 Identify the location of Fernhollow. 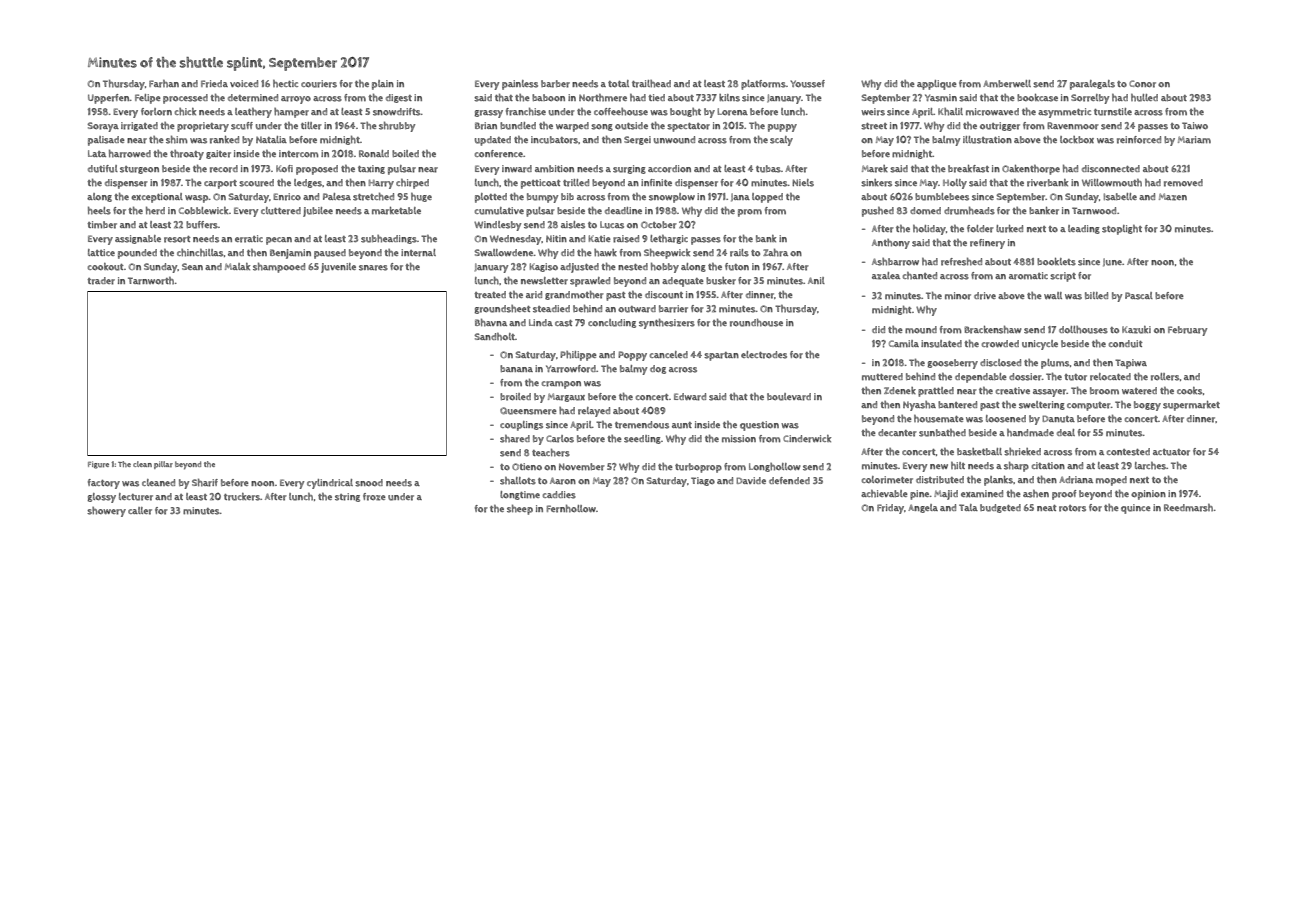
(571, 509).
